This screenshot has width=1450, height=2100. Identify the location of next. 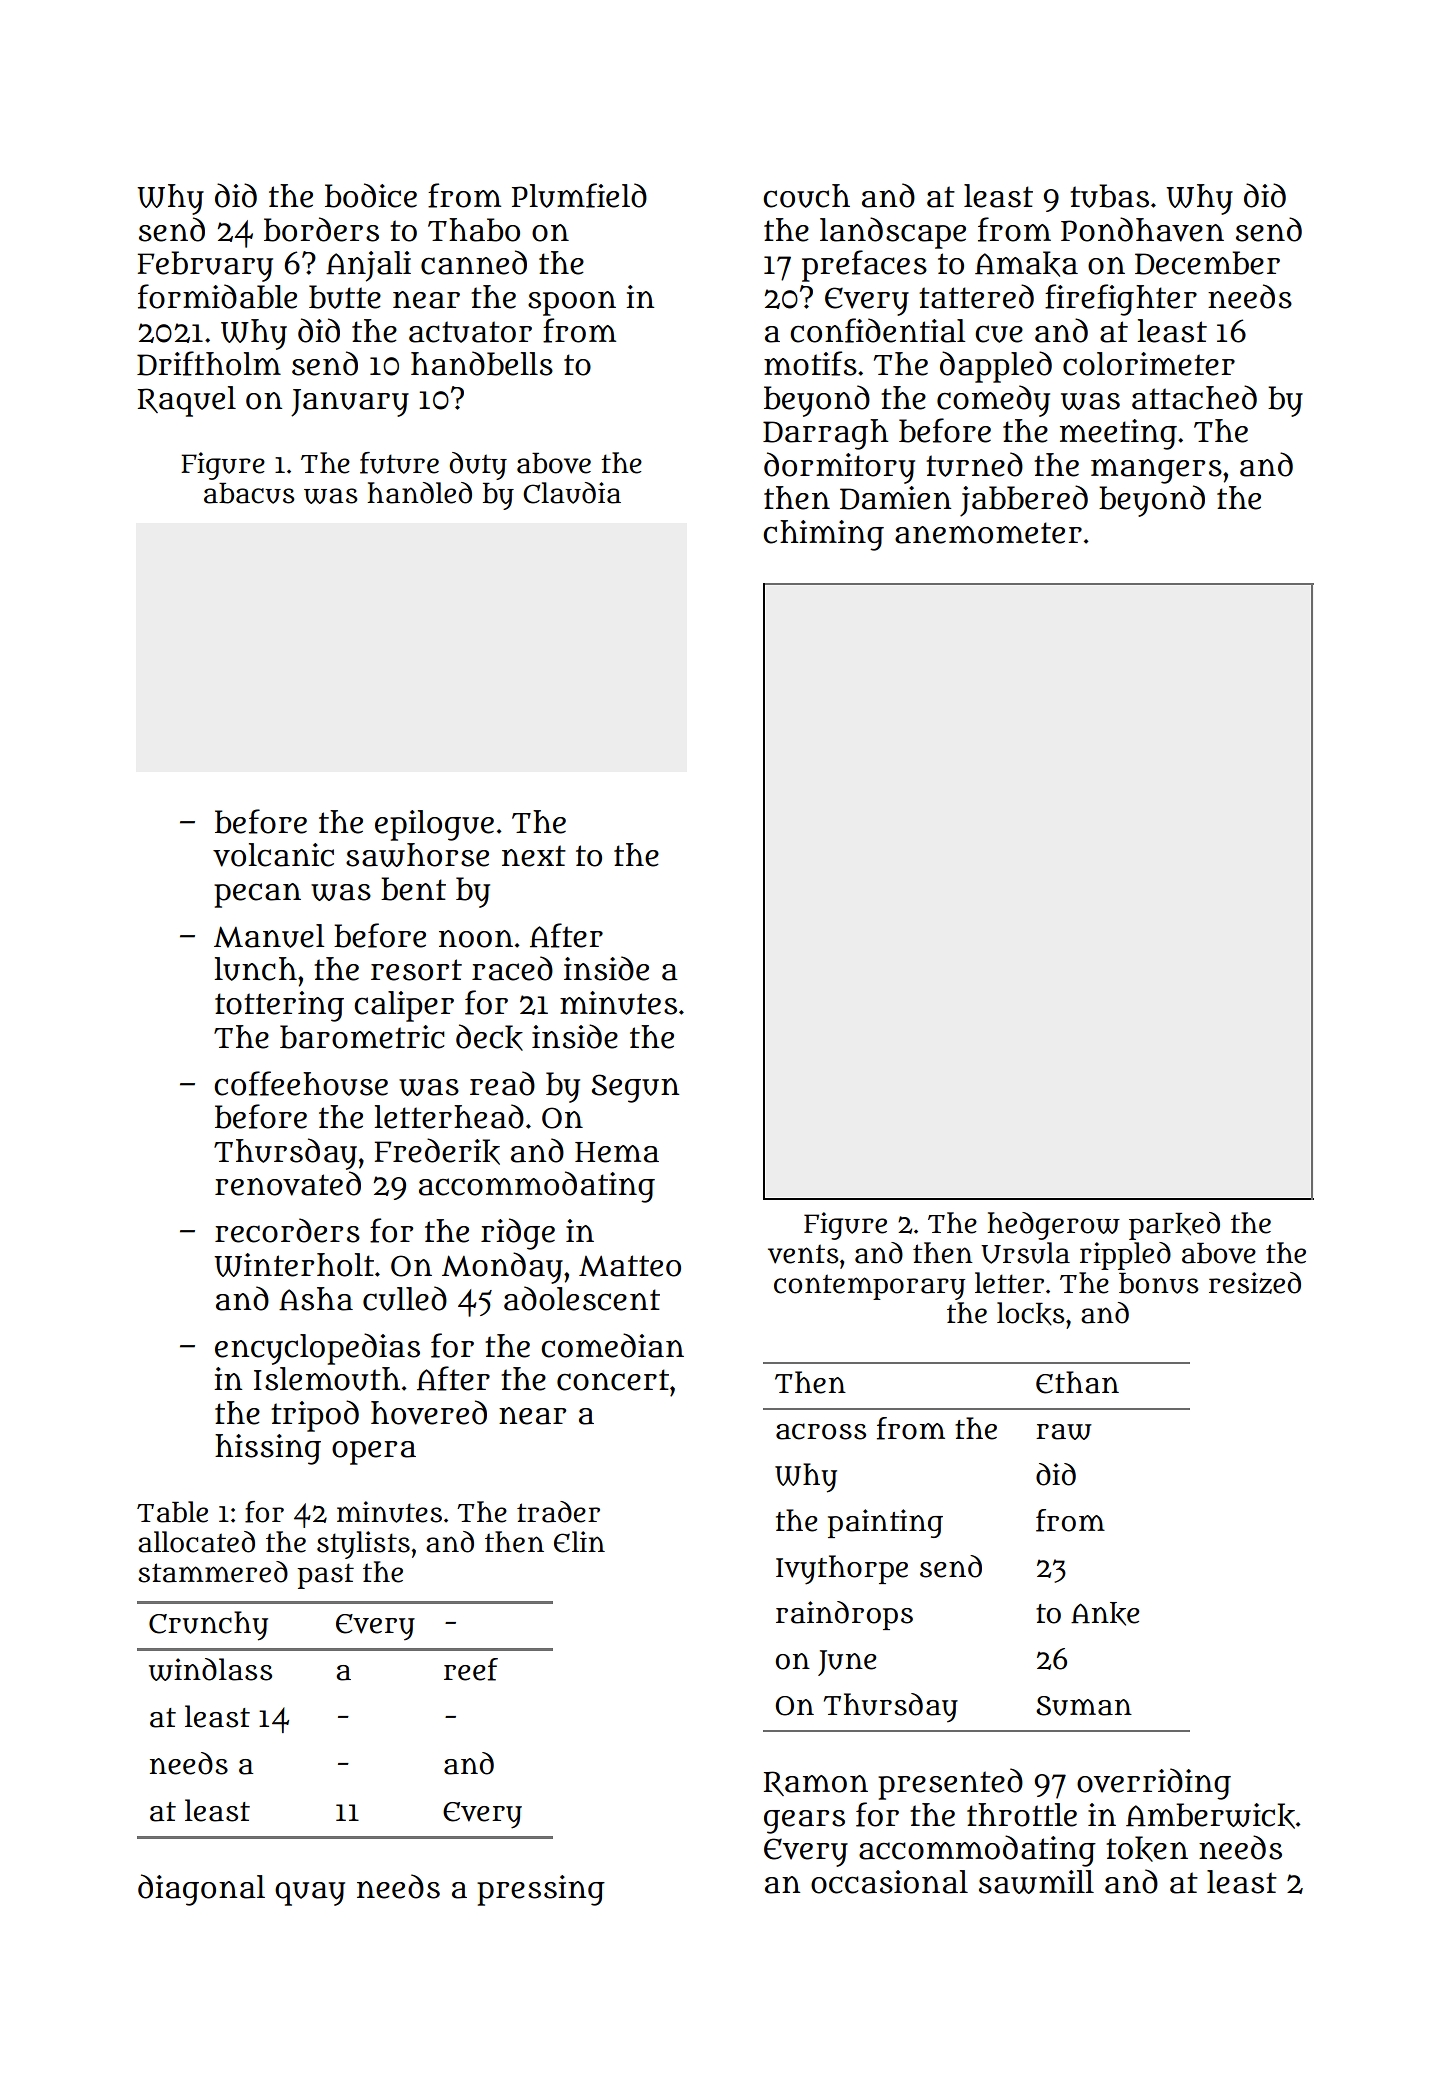
(534, 856).
